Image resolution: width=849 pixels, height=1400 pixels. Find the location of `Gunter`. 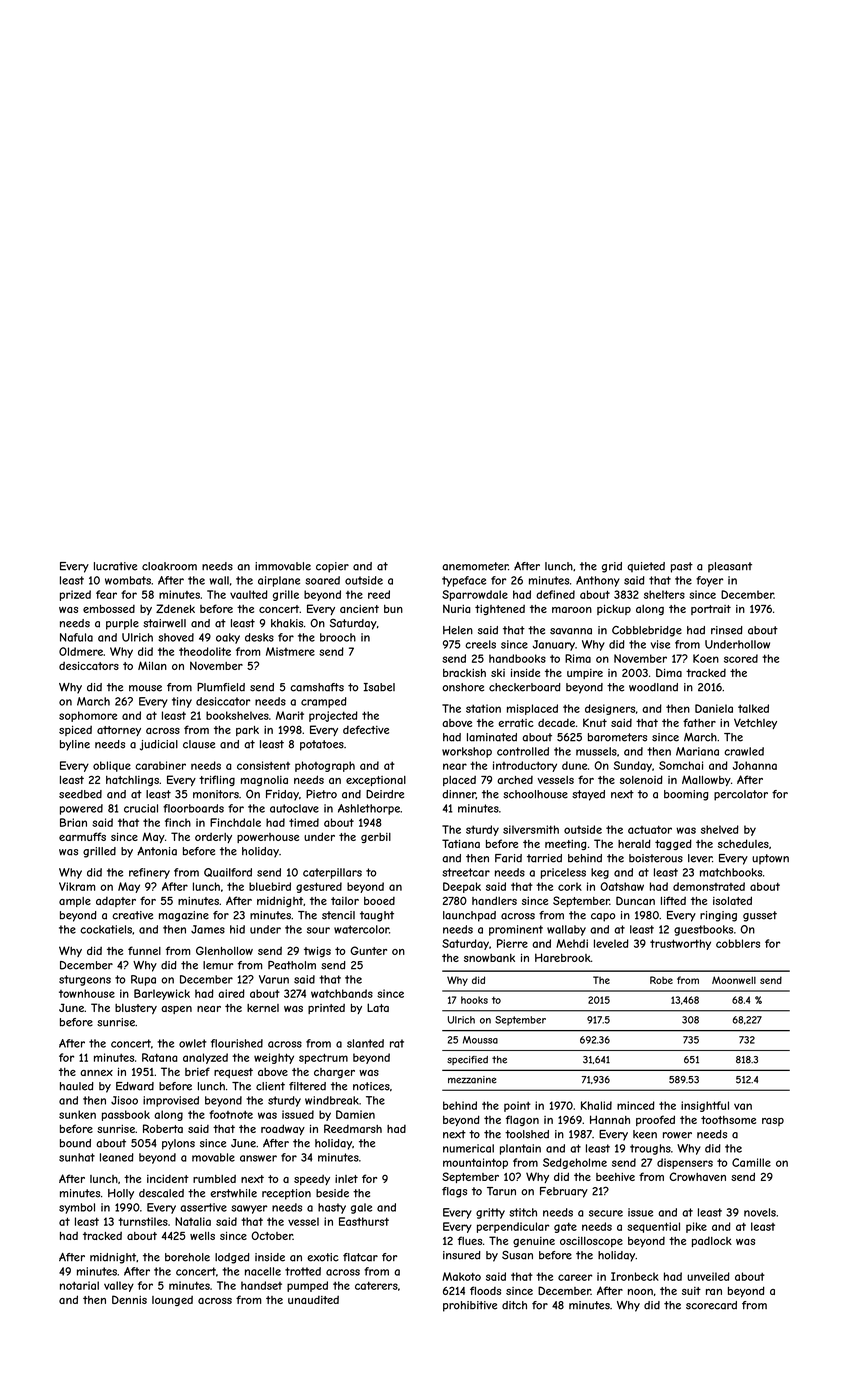

Gunter is located at coordinates (368, 950).
